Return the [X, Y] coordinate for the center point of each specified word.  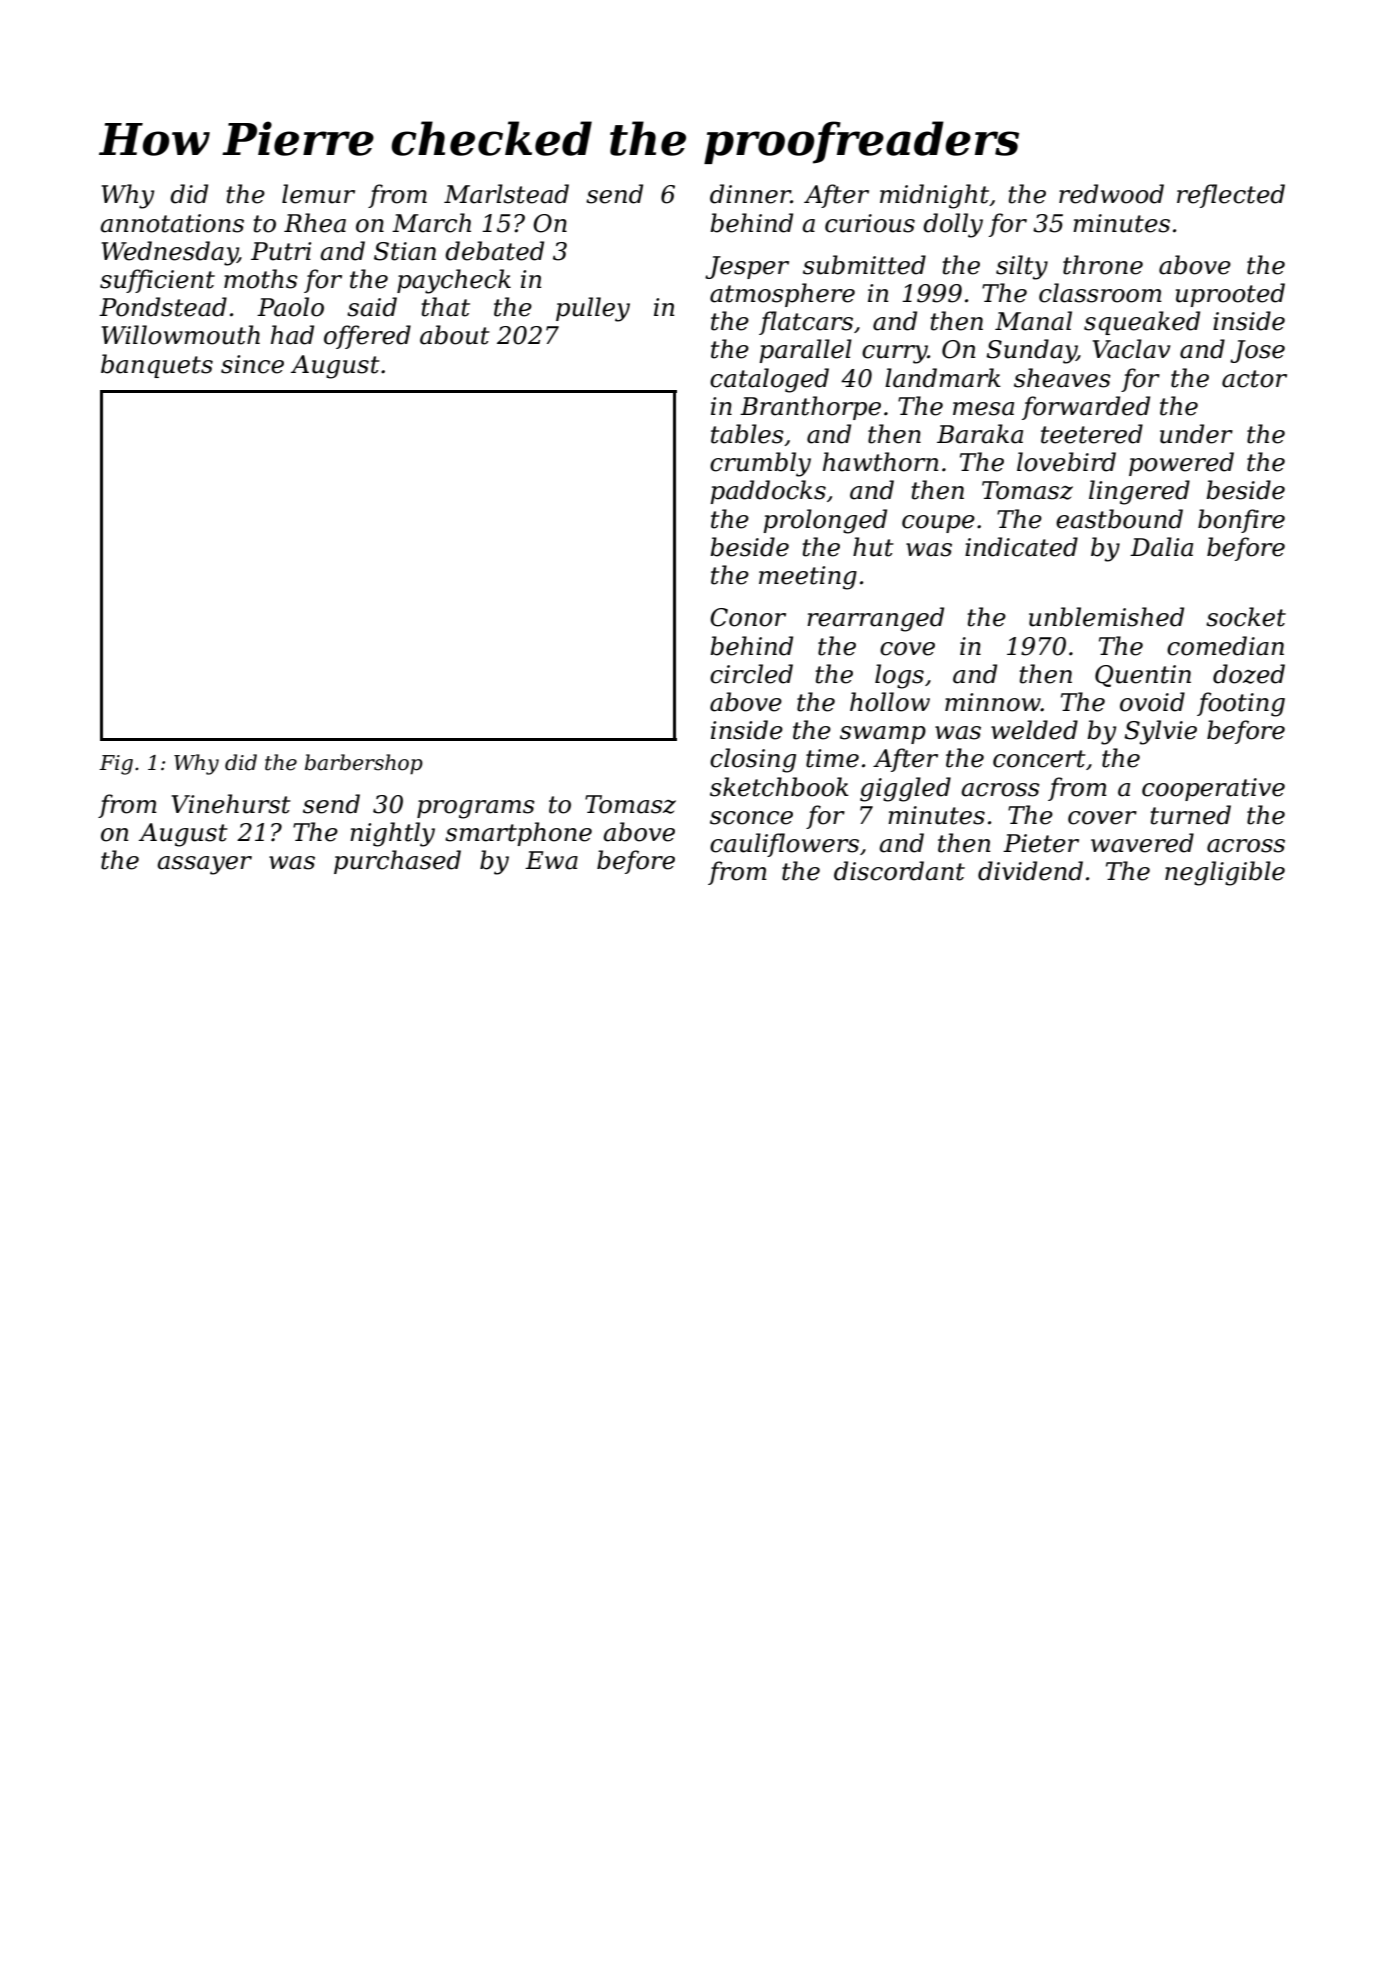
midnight [935, 196]
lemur [318, 194]
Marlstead [506, 194]
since [252, 364]
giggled [905, 789]
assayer [204, 865]
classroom [1100, 293]
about [455, 335]
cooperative [1213, 789]
